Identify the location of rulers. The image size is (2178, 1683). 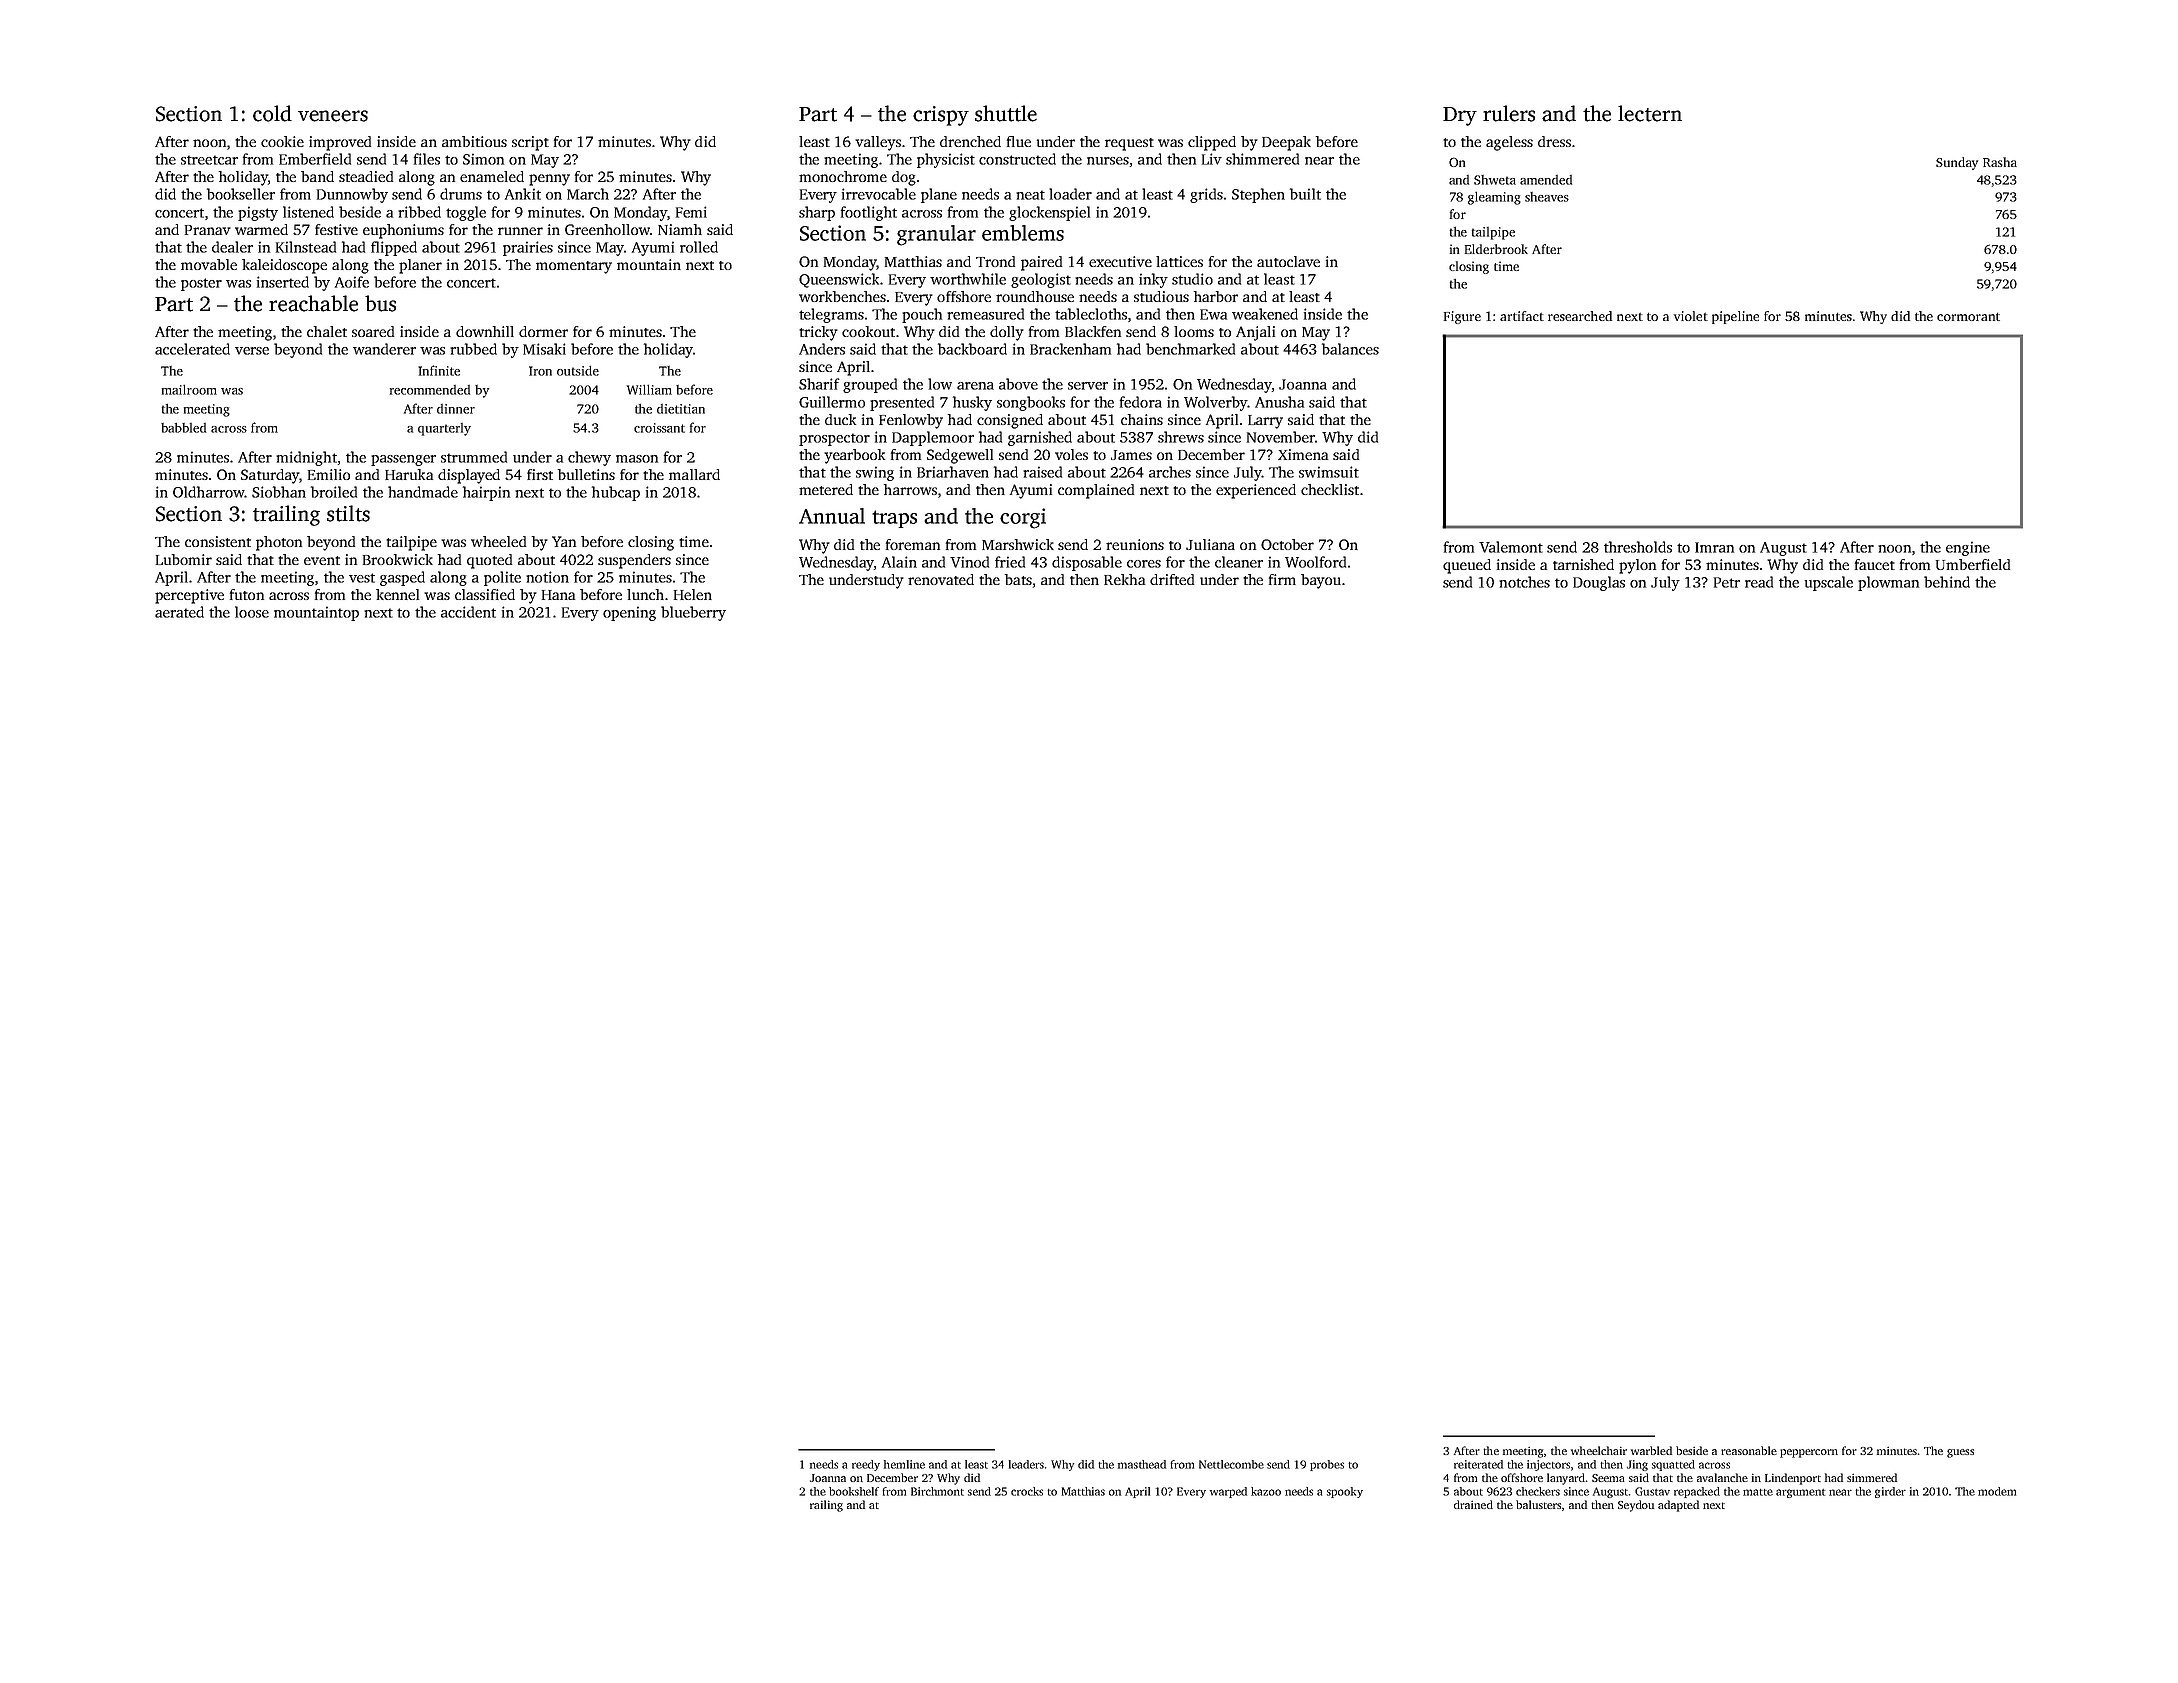
(1509, 113).
